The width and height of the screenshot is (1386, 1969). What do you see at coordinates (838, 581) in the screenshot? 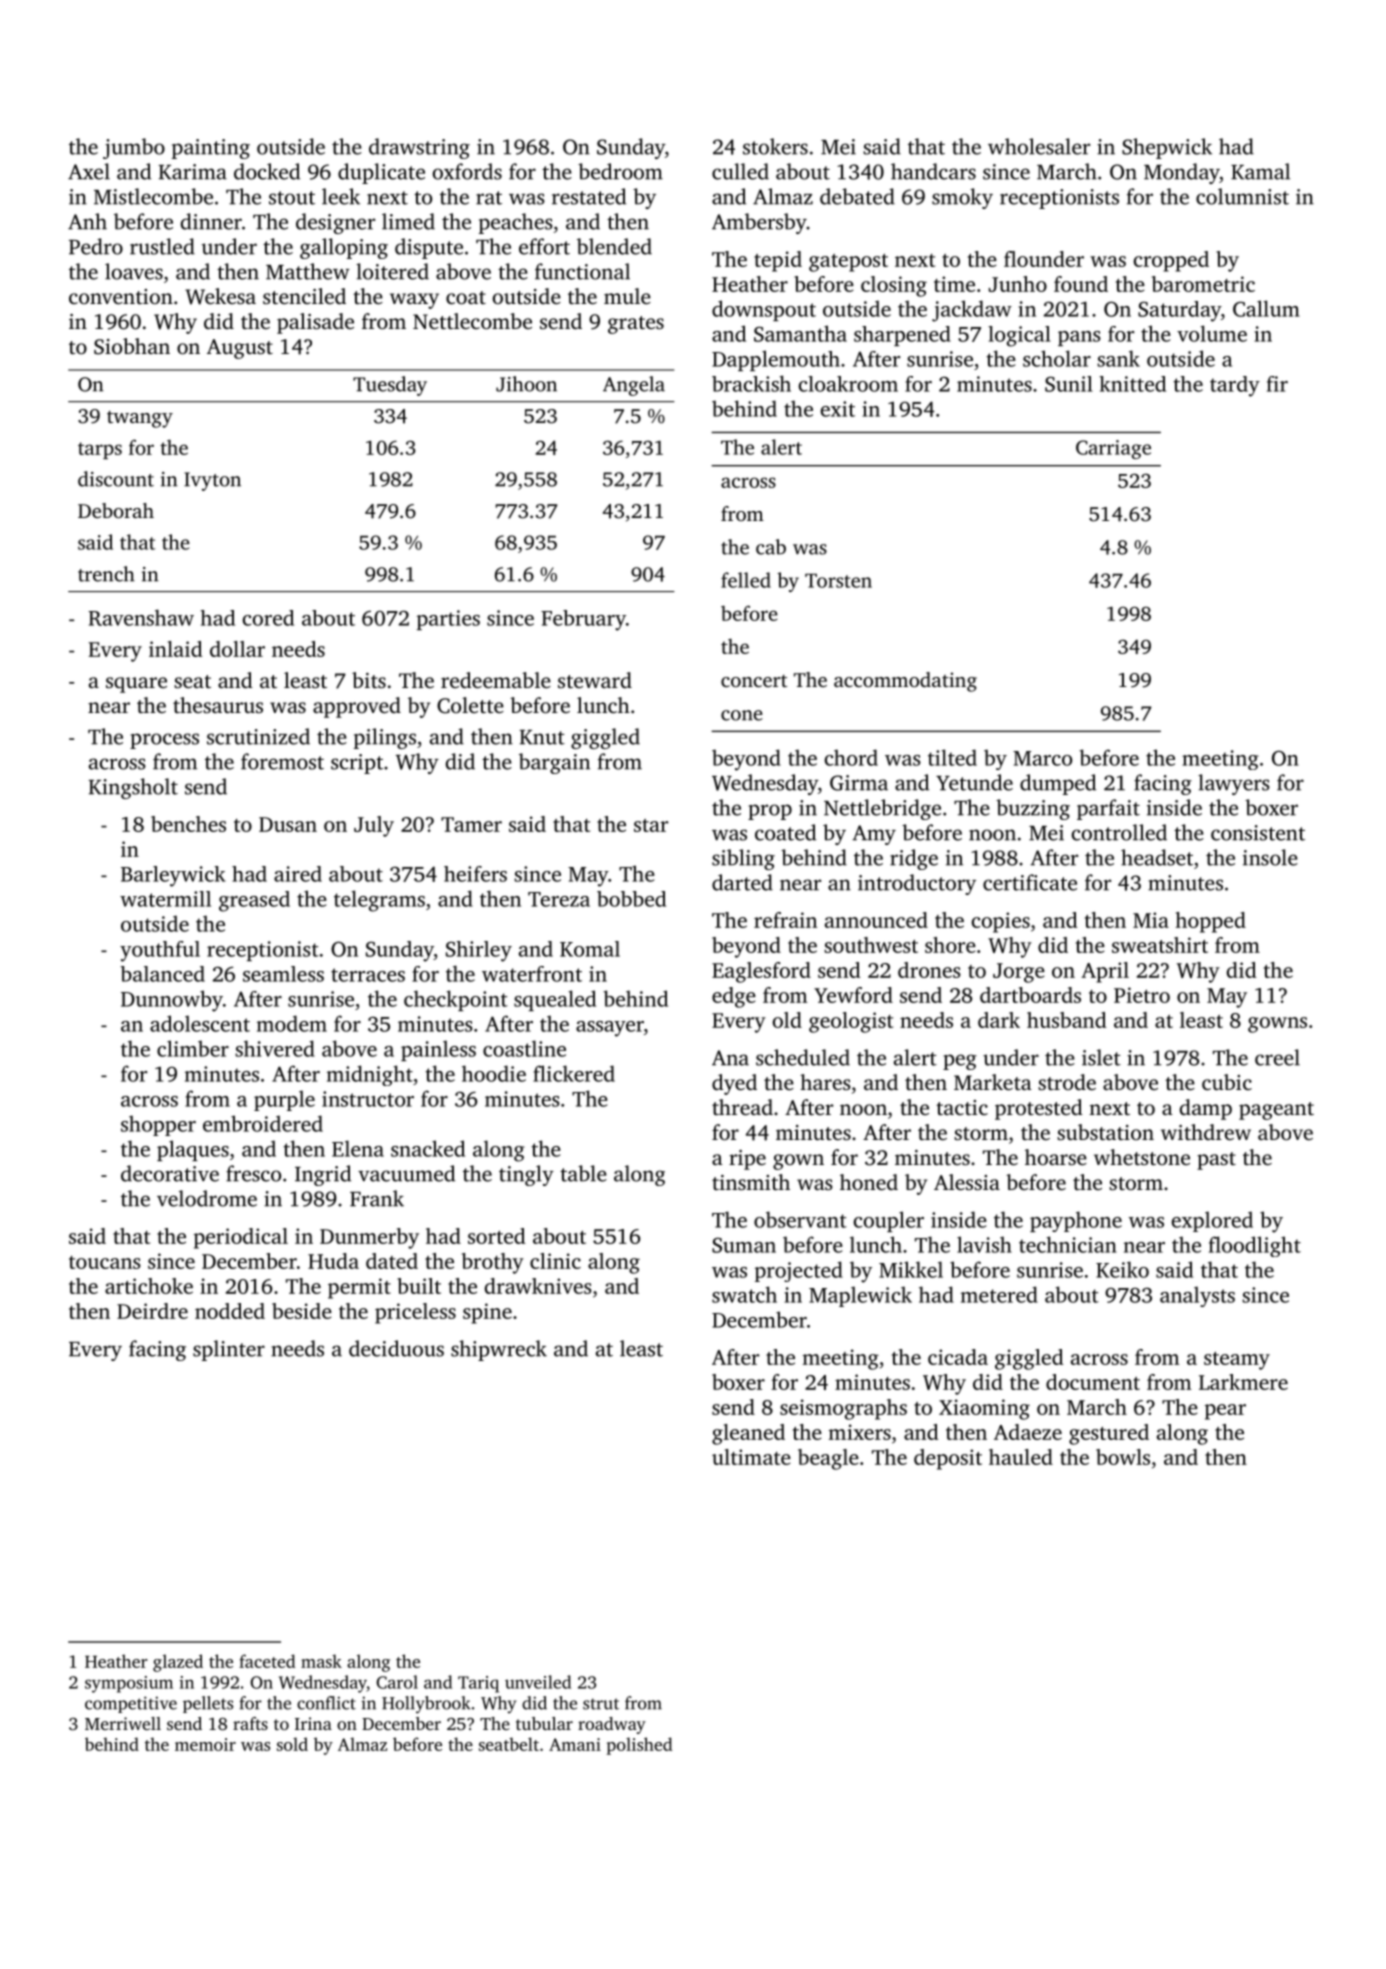
I see `Torsten` at bounding box center [838, 581].
